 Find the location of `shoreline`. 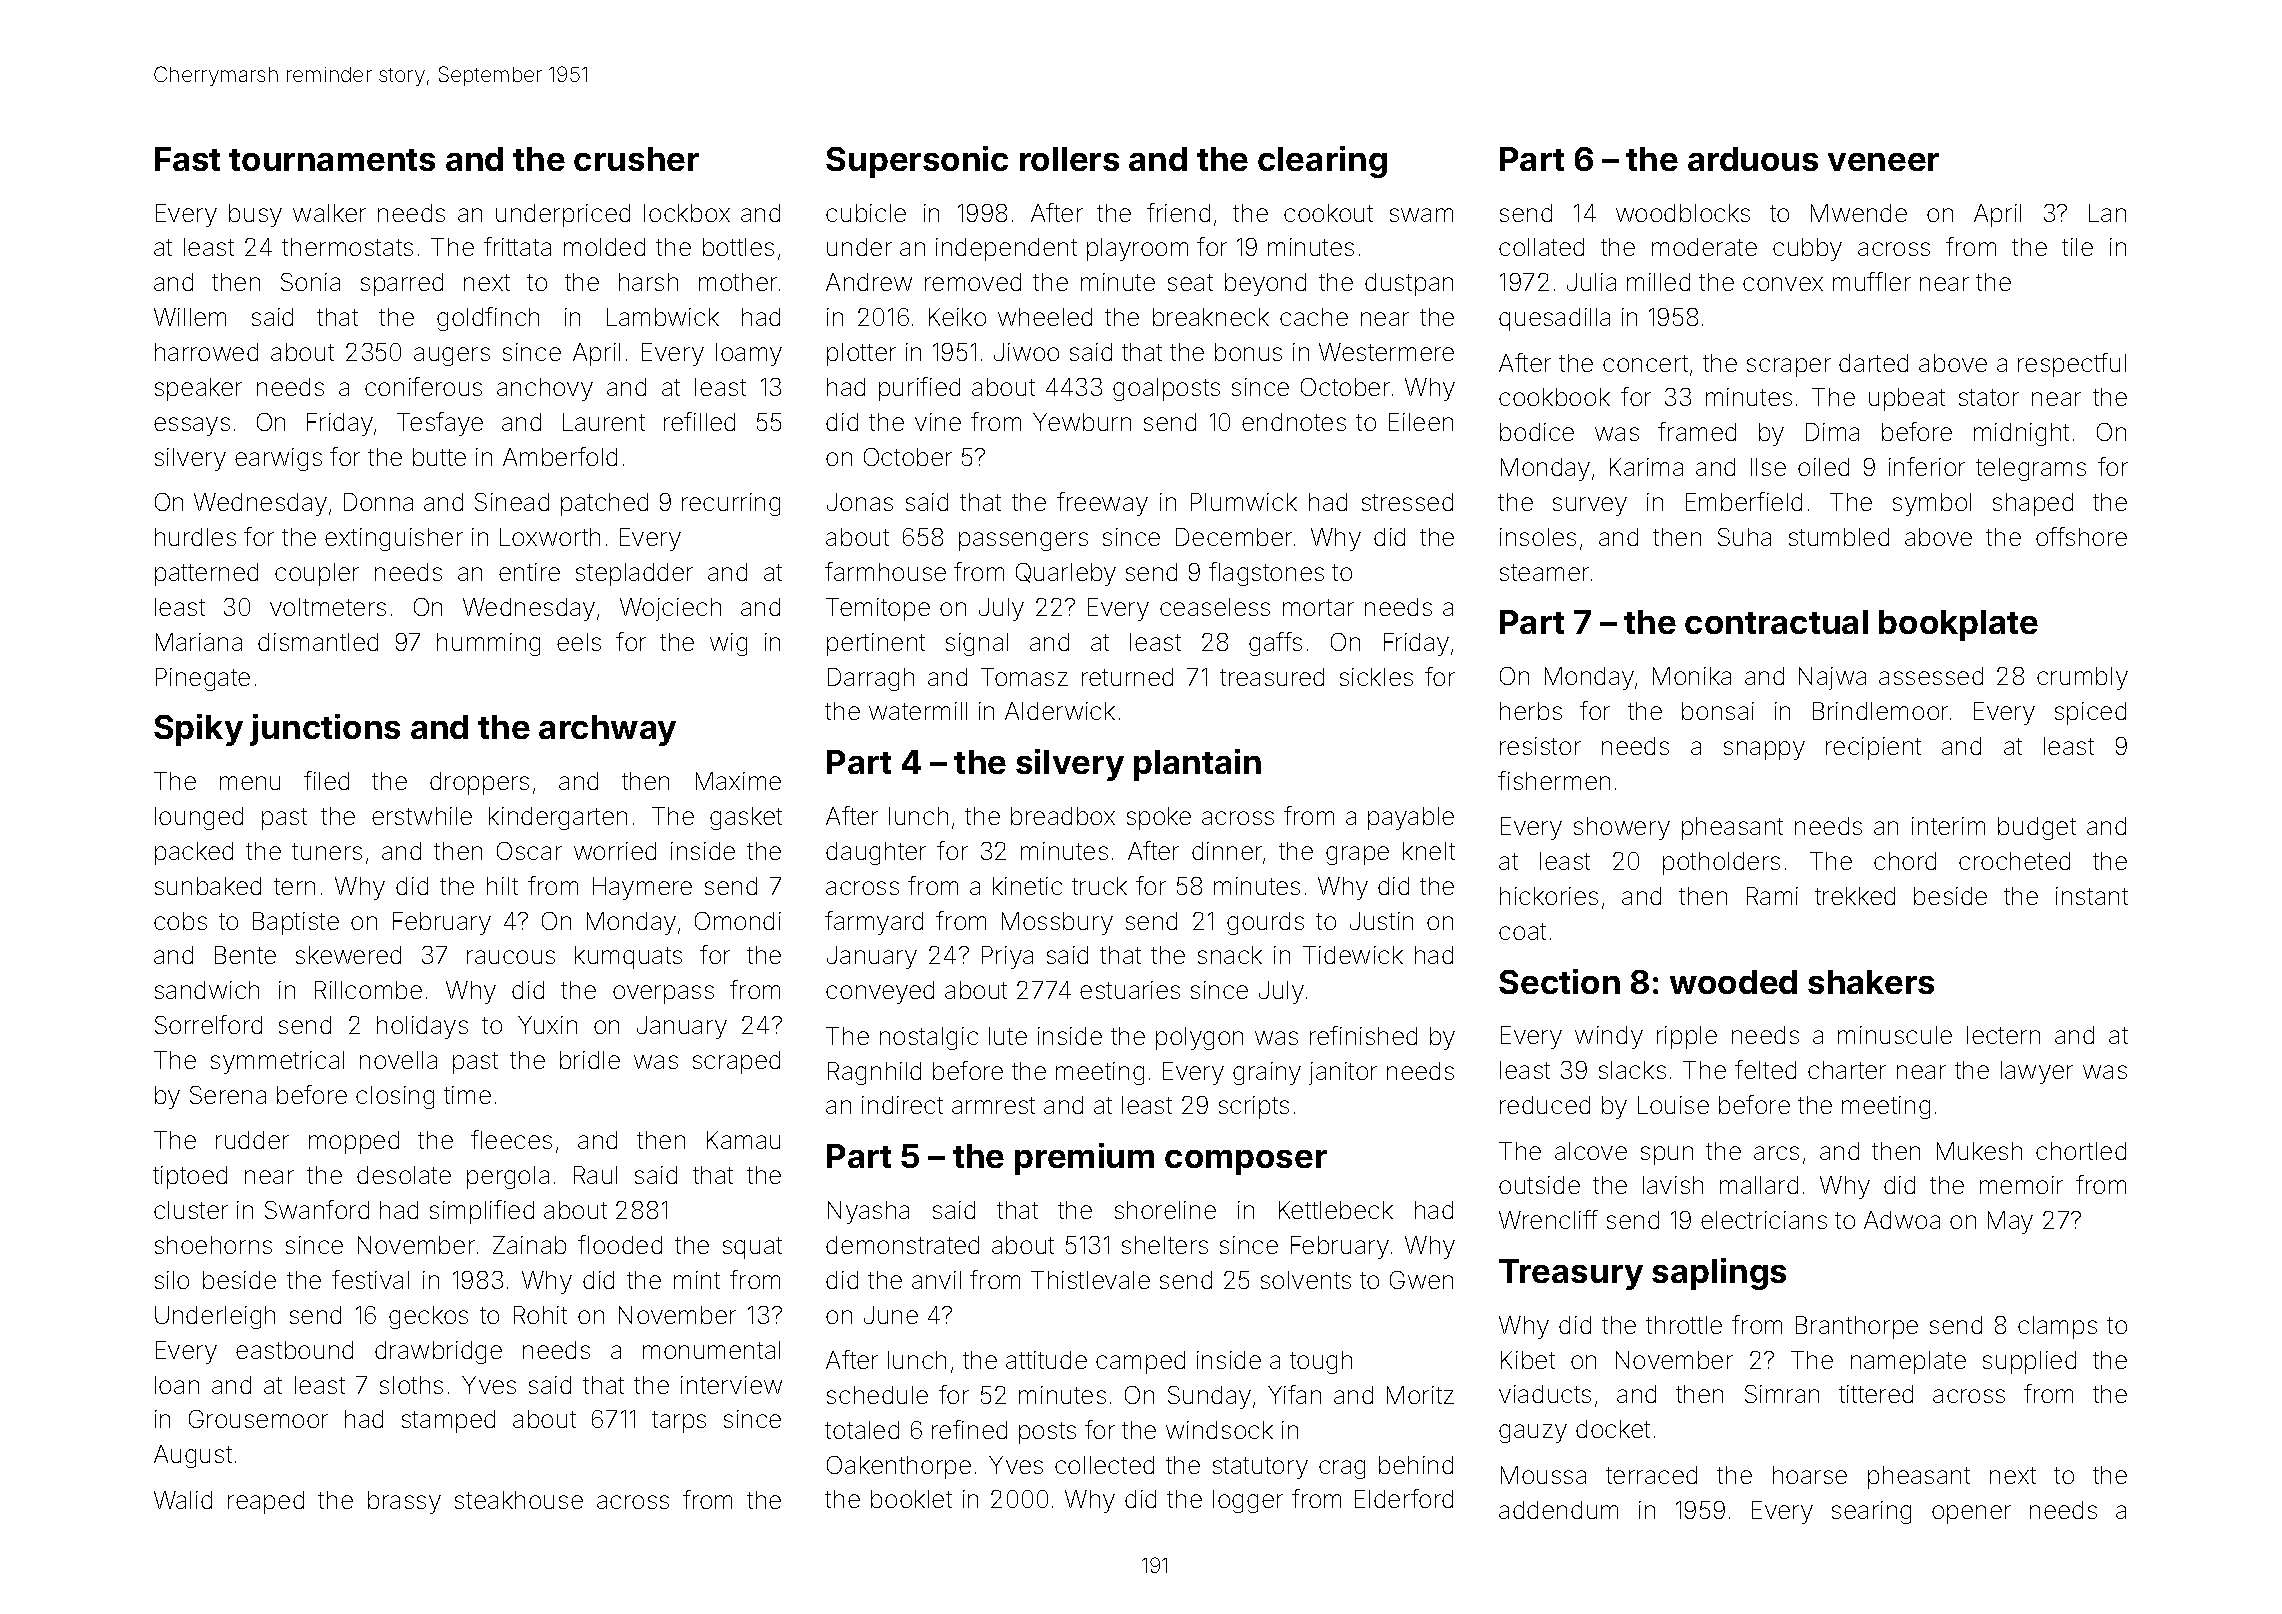

shoreline is located at coordinates (1165, 1210).
